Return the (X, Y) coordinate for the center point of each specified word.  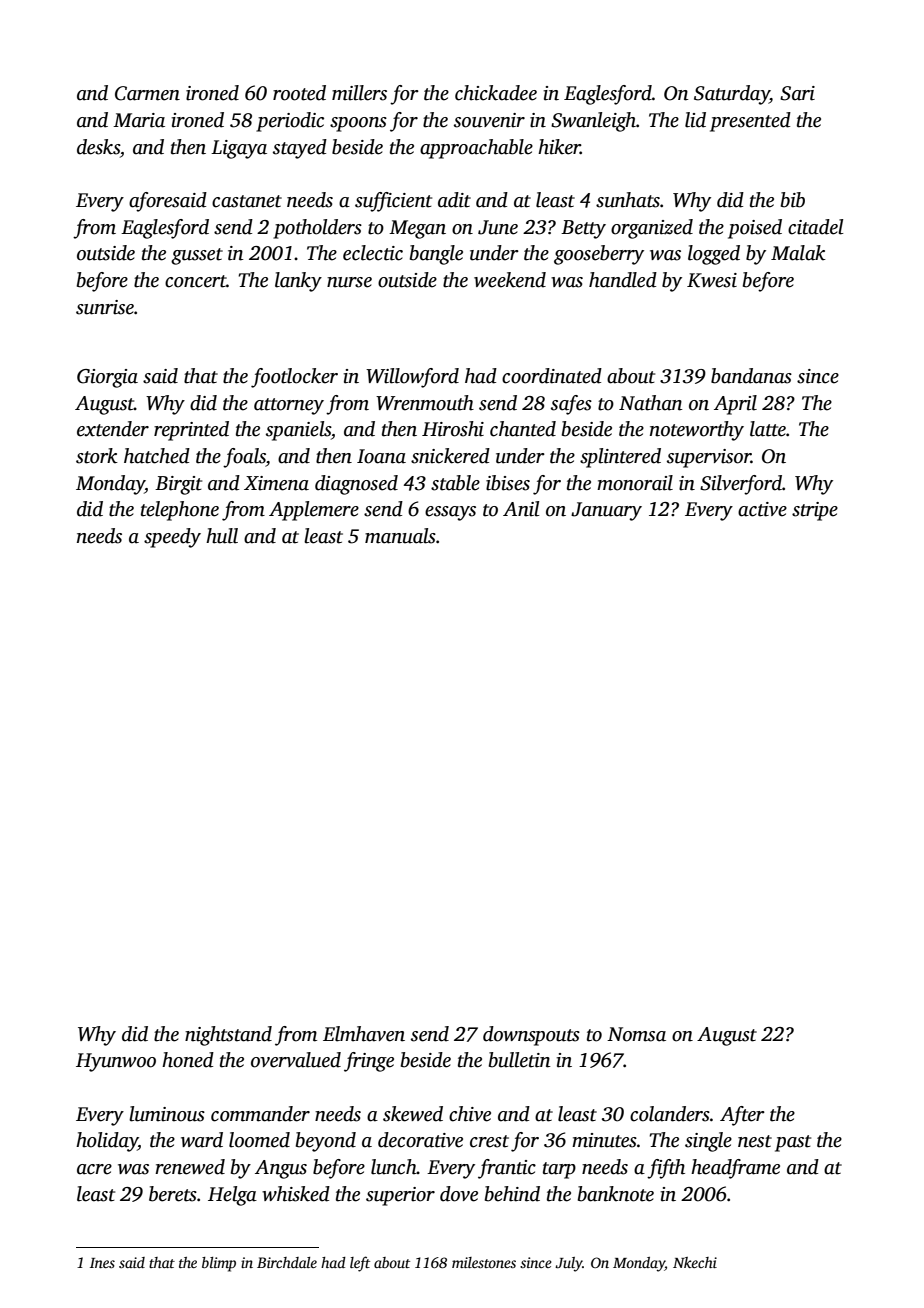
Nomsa (636, 1034)
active (762, 509)
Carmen (147, 93)
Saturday (732, 95)
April (735, 405)
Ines (102, 1263)
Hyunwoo (116, 1062)
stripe (815, 511)
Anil (521, 509)
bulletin (519, 1060)
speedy (172, 538)
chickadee (496, 93)
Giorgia (107, 378)
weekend (510, 280)
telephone (180, 511)
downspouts (531, 1036)
